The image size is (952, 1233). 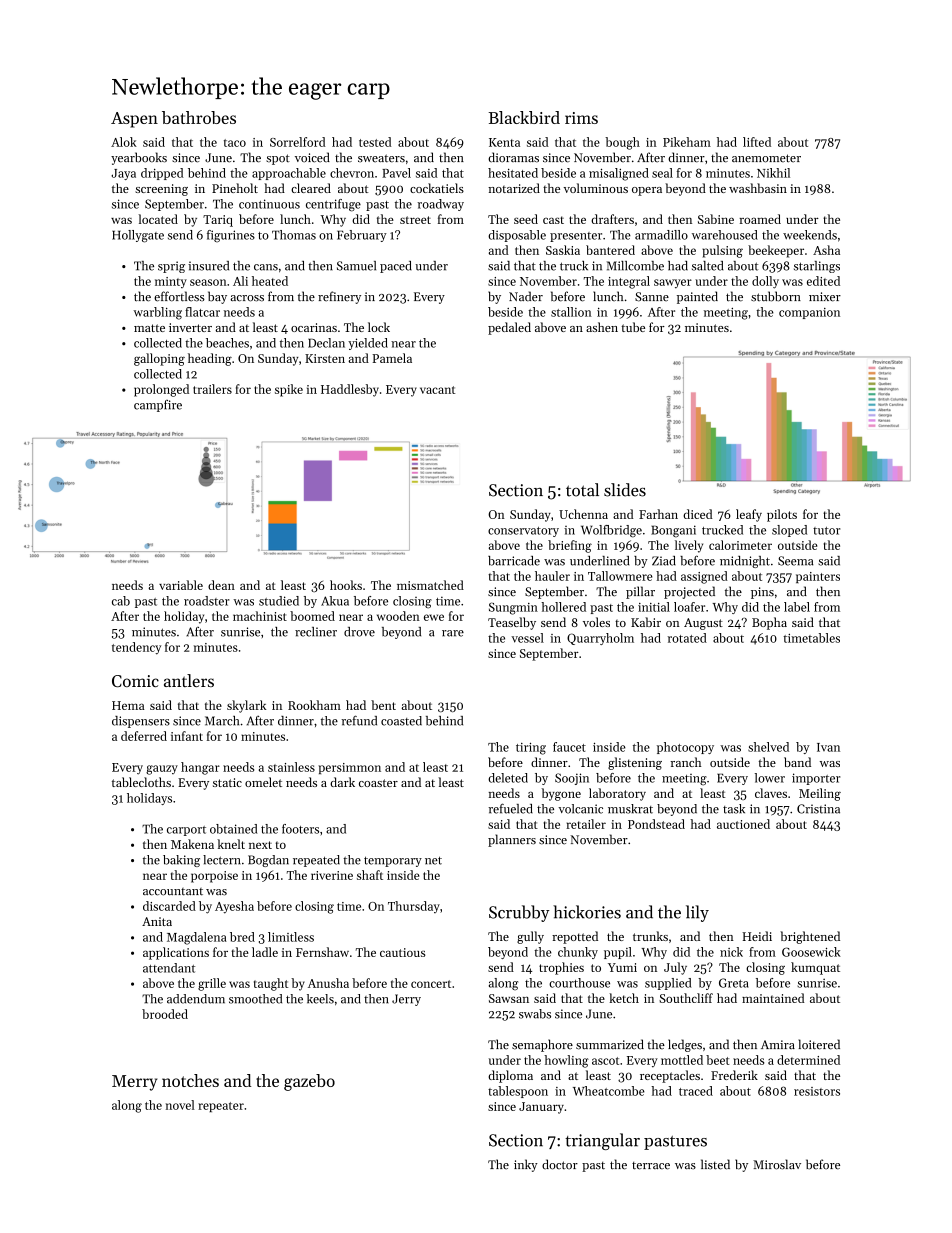 What do you see at coordinates (134, 120) in the screenshot?
I see `Aspen` at bounding box center [134, 120].
